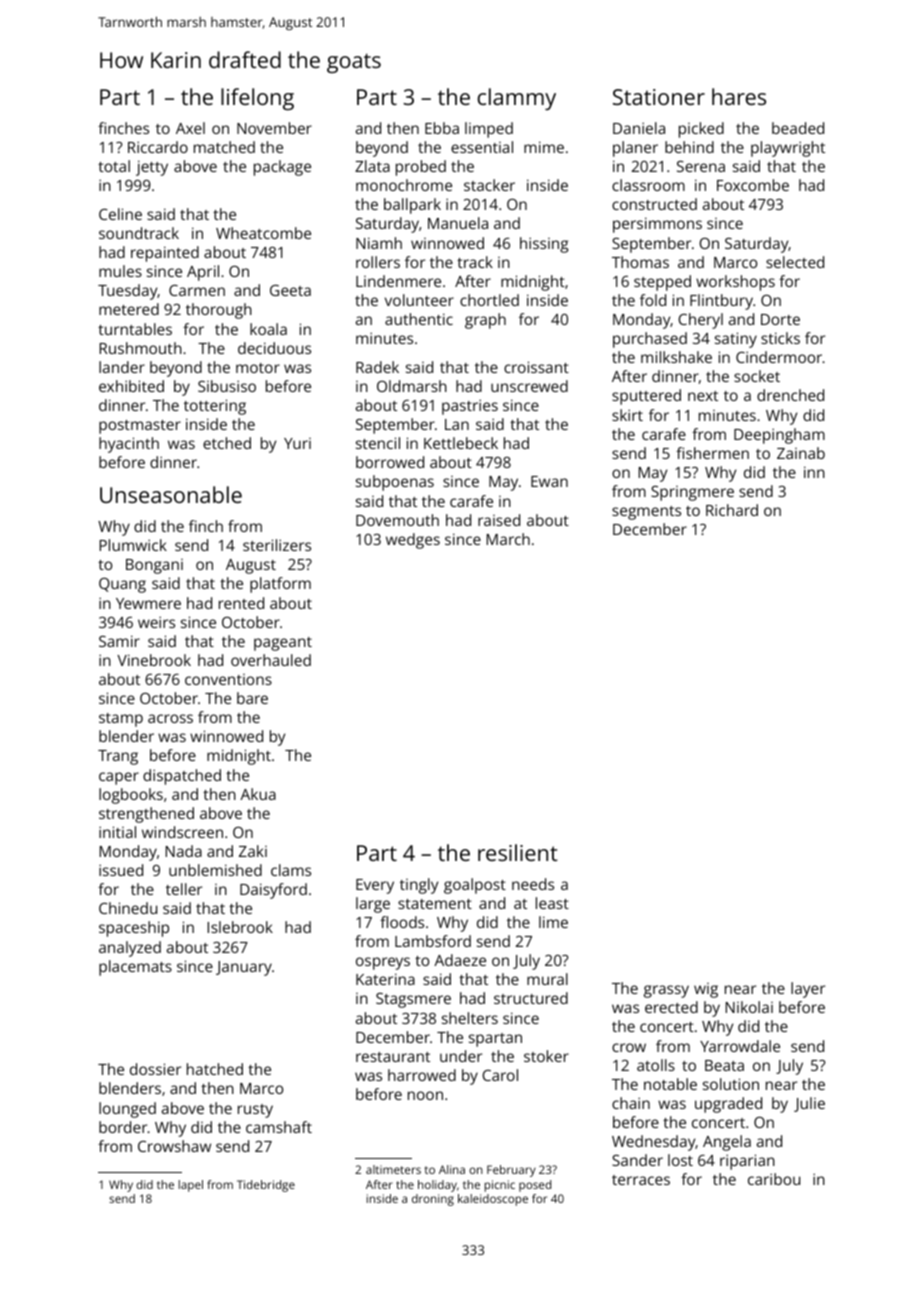  I want to click on Deepingham, so click(779, 436).
